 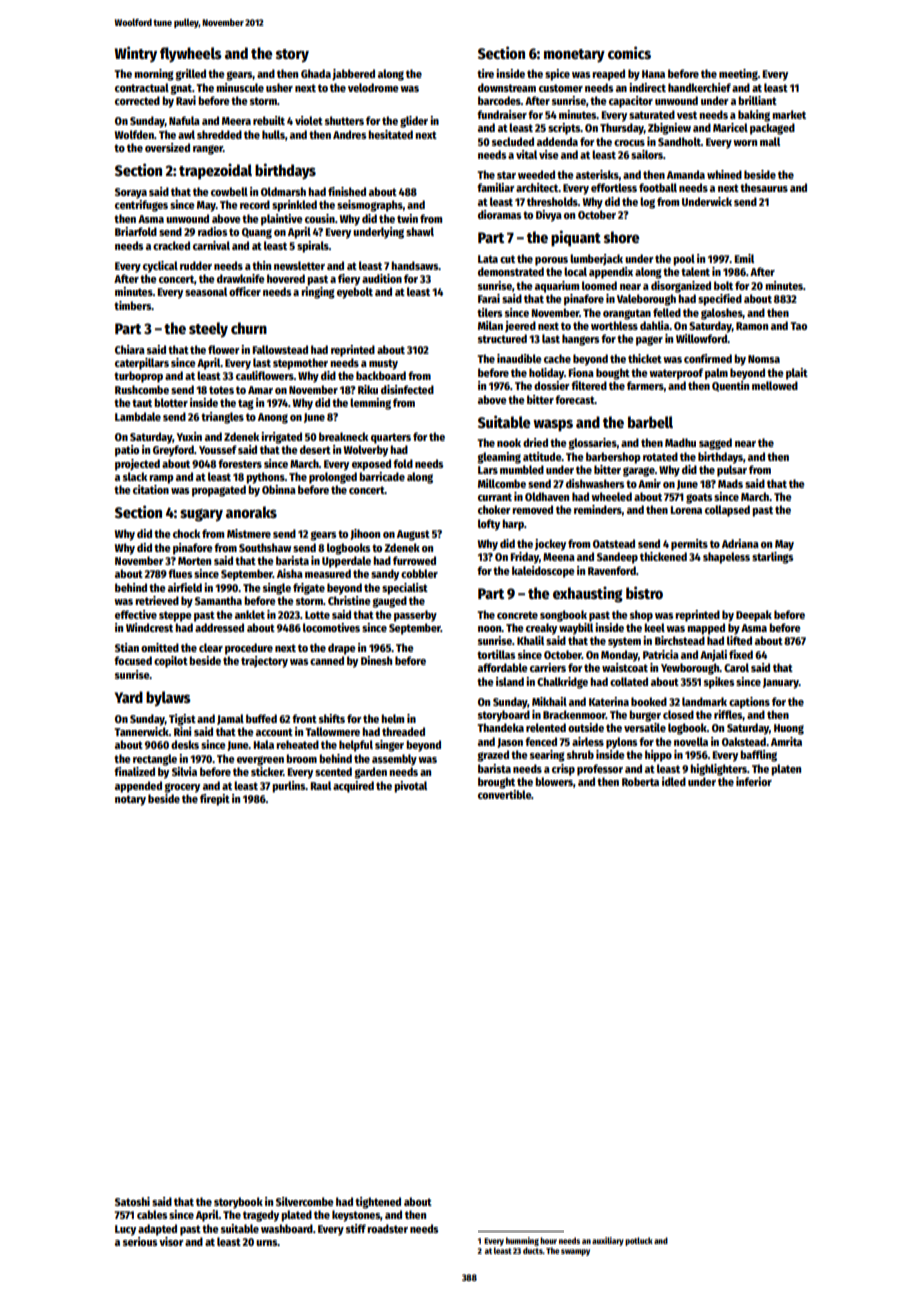 I want to click on glider, so click(x=414, y=122).
